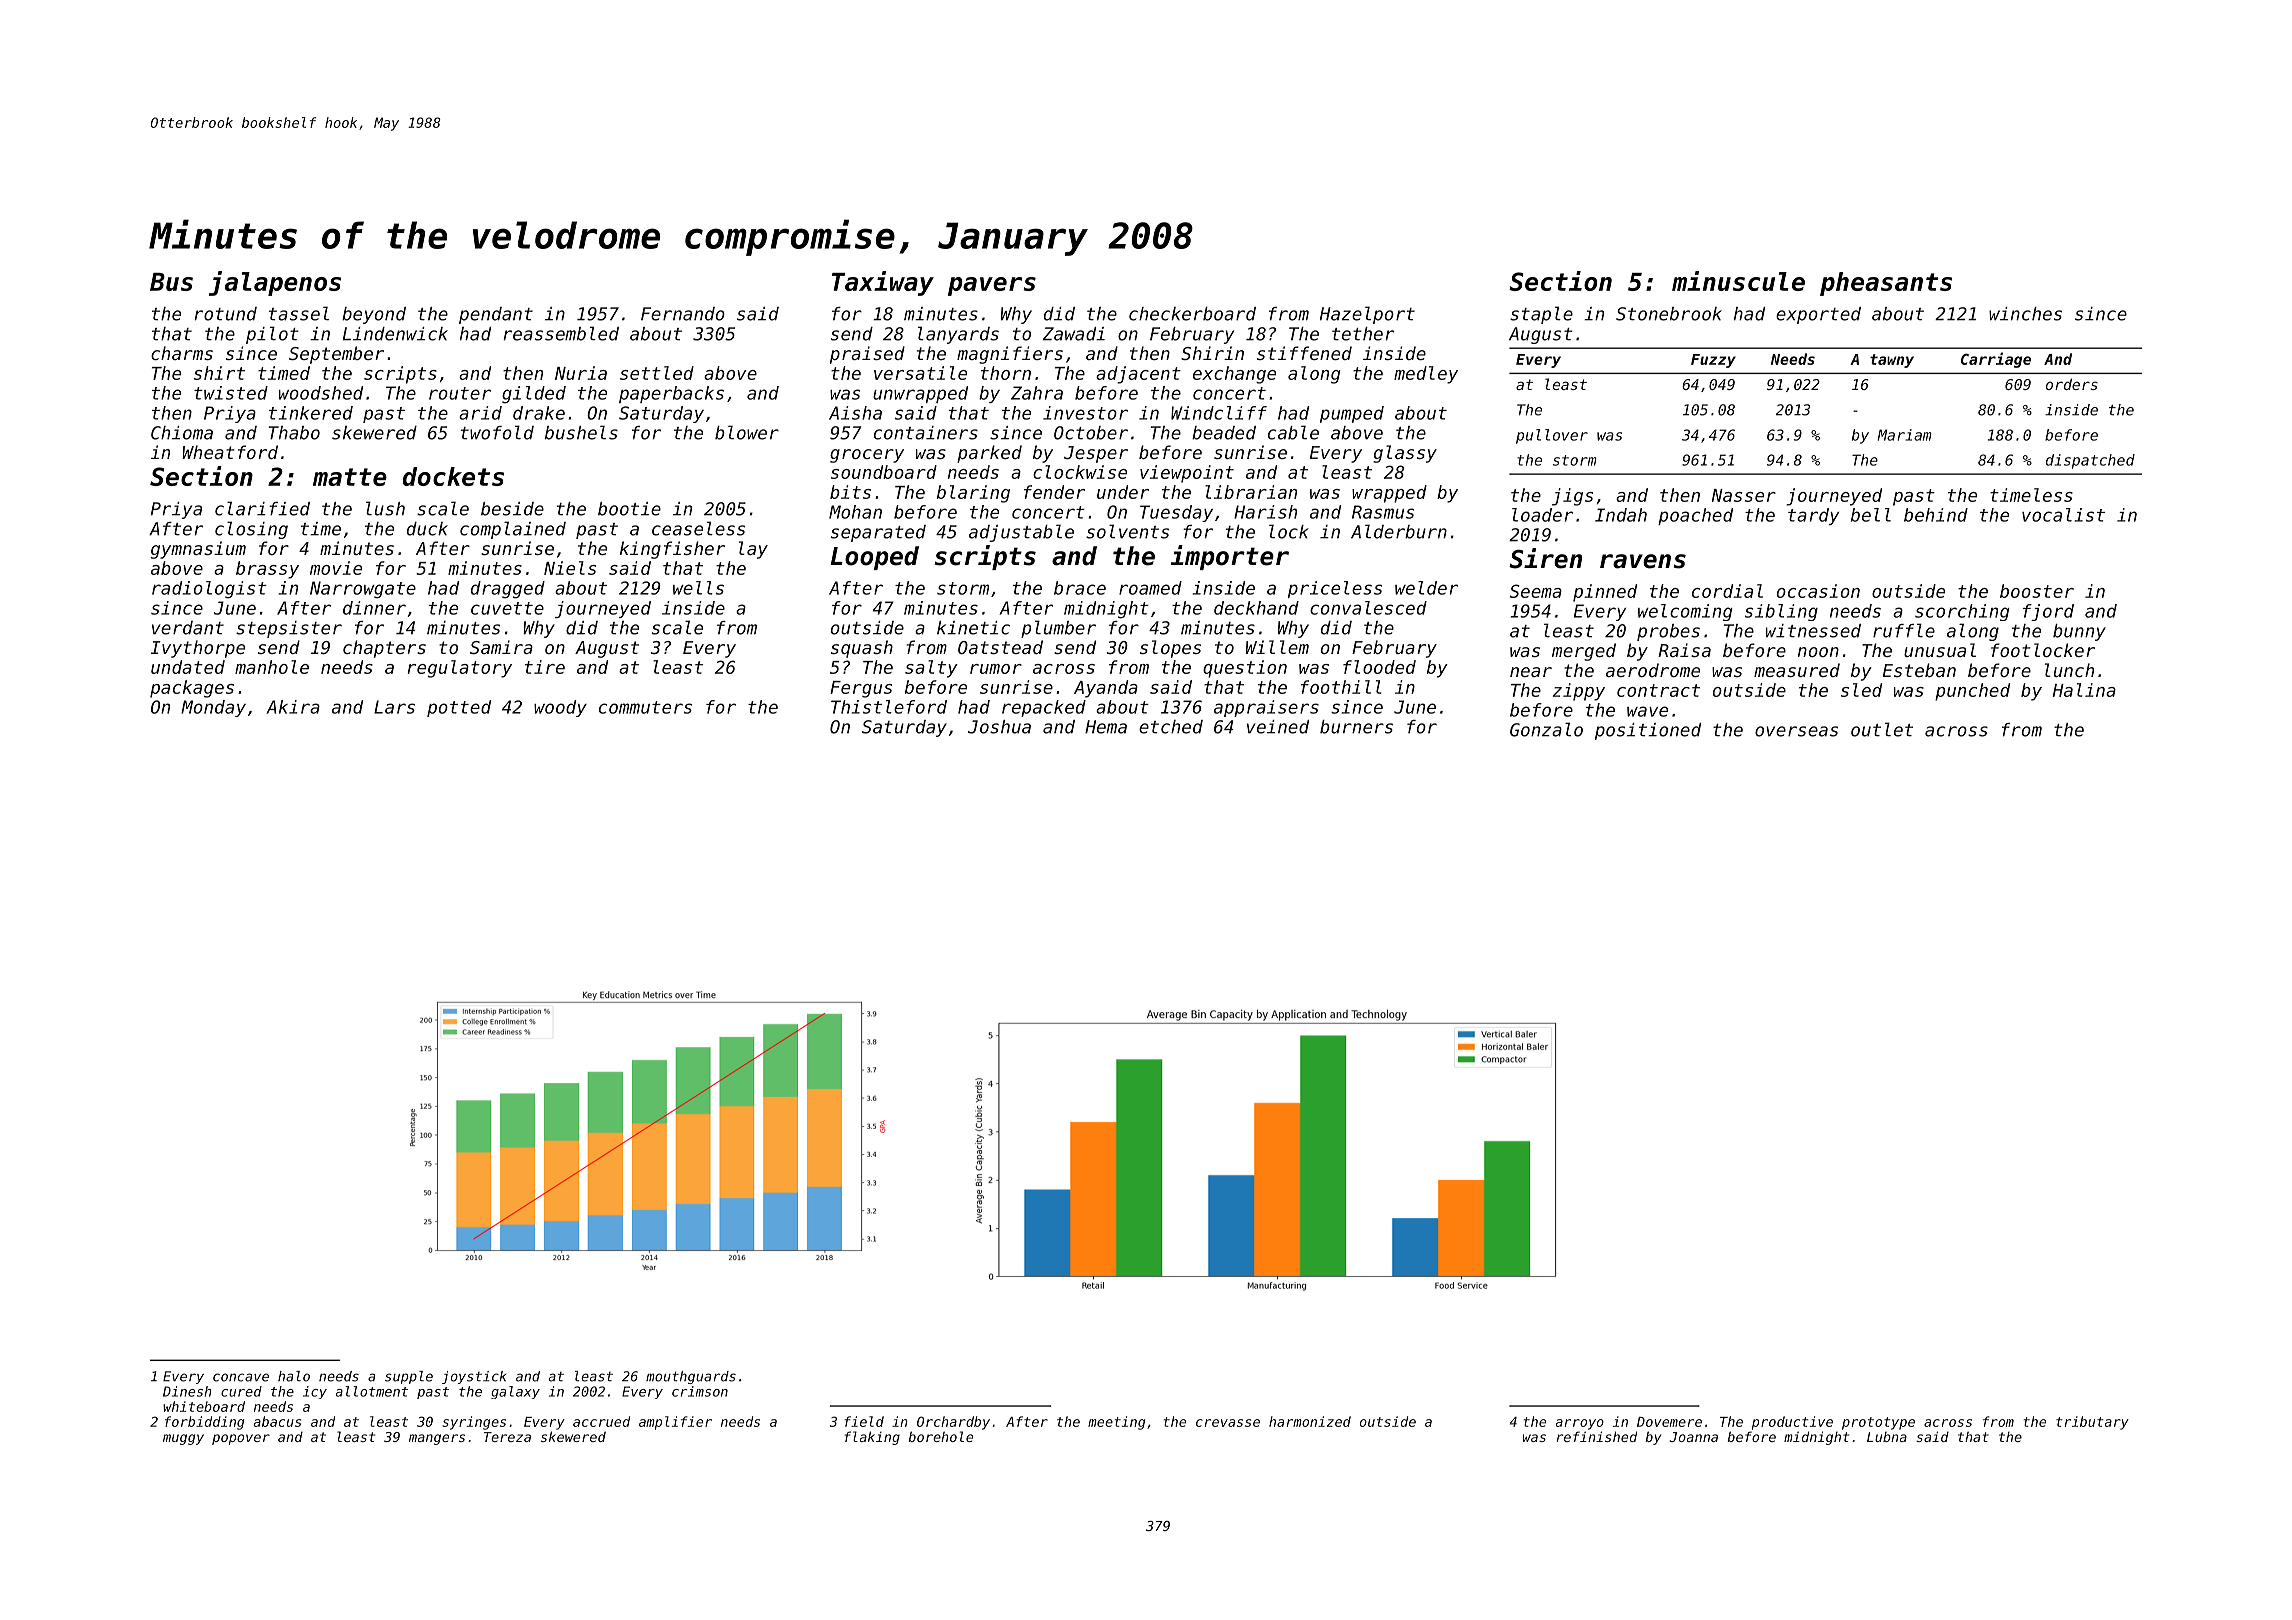 Image resolution: width=2292 pixels, height=1620 pixels. What do you see at coordinates (241, 1377) in the screenshot?
I see `concave` at bounding box center [241, 1377].
